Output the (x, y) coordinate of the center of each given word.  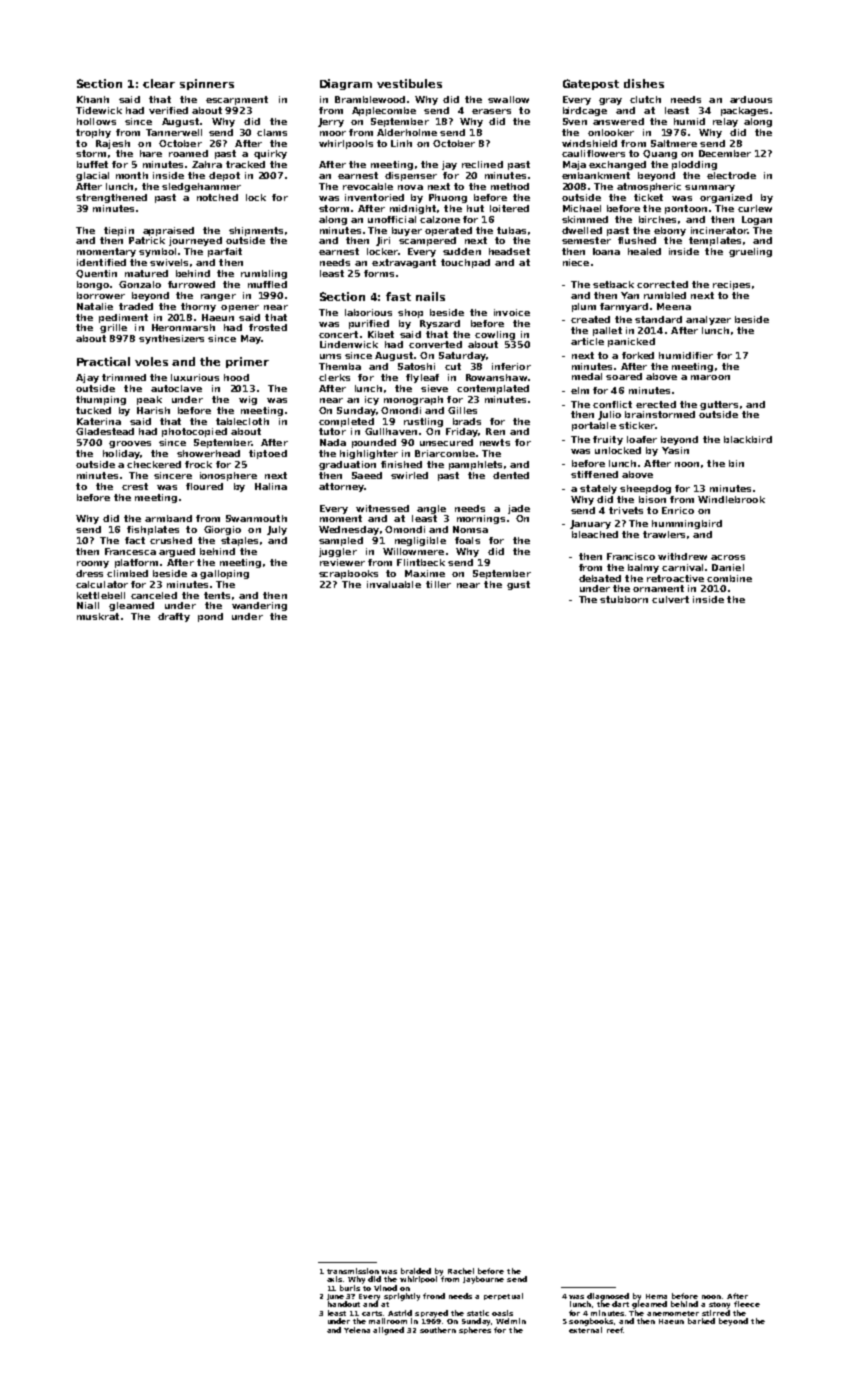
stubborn (624, 599)
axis (334, 1279)
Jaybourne (483, 1280)
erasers (491, 111)
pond (210, 617)
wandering (259, 606)
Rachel (461, 1271)
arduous (751, 99)
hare (151, 153)
